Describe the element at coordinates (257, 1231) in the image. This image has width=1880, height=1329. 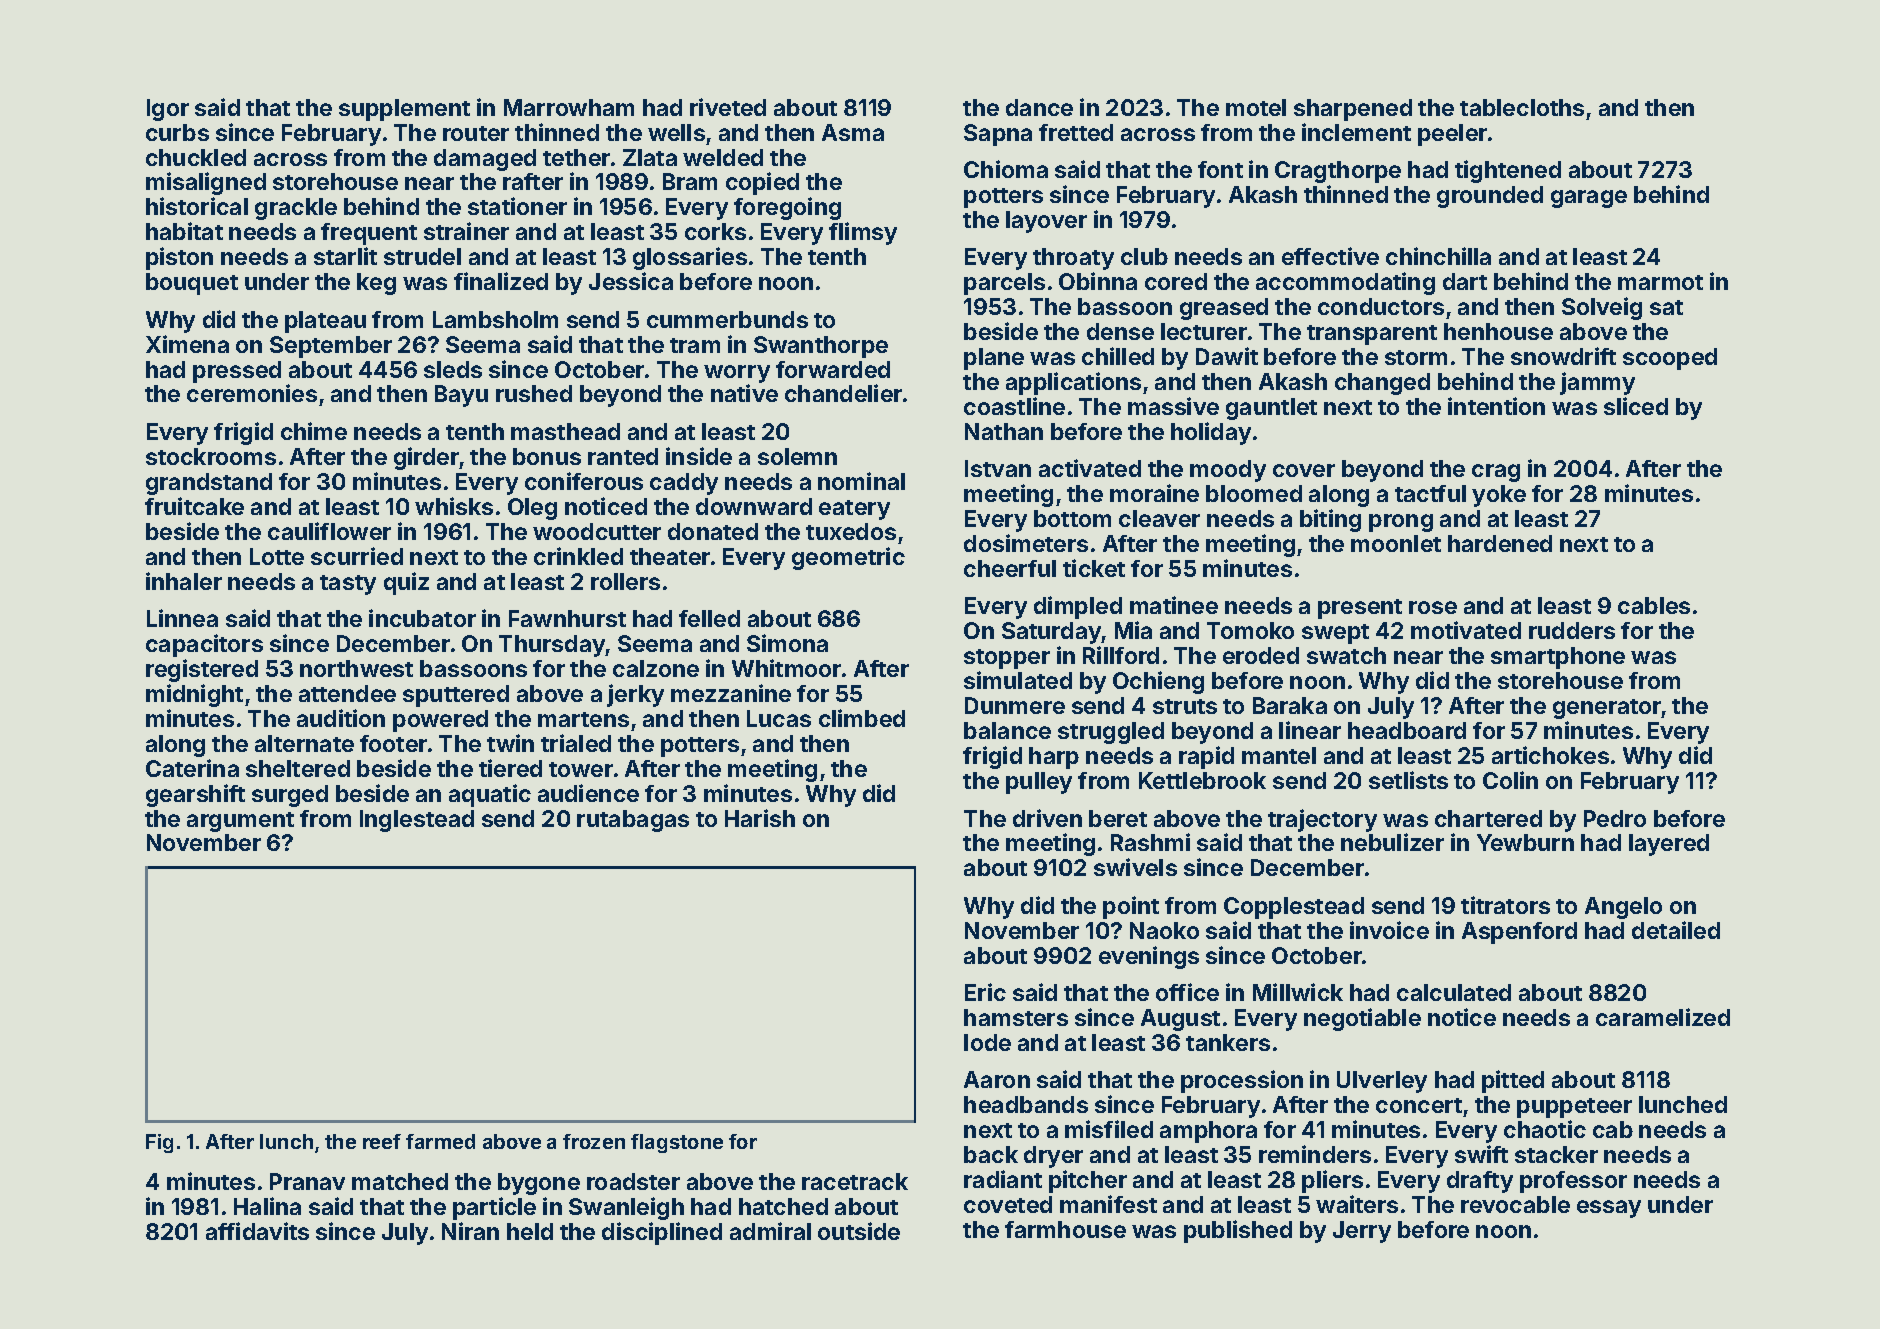
I see `affidavits` at that location.
